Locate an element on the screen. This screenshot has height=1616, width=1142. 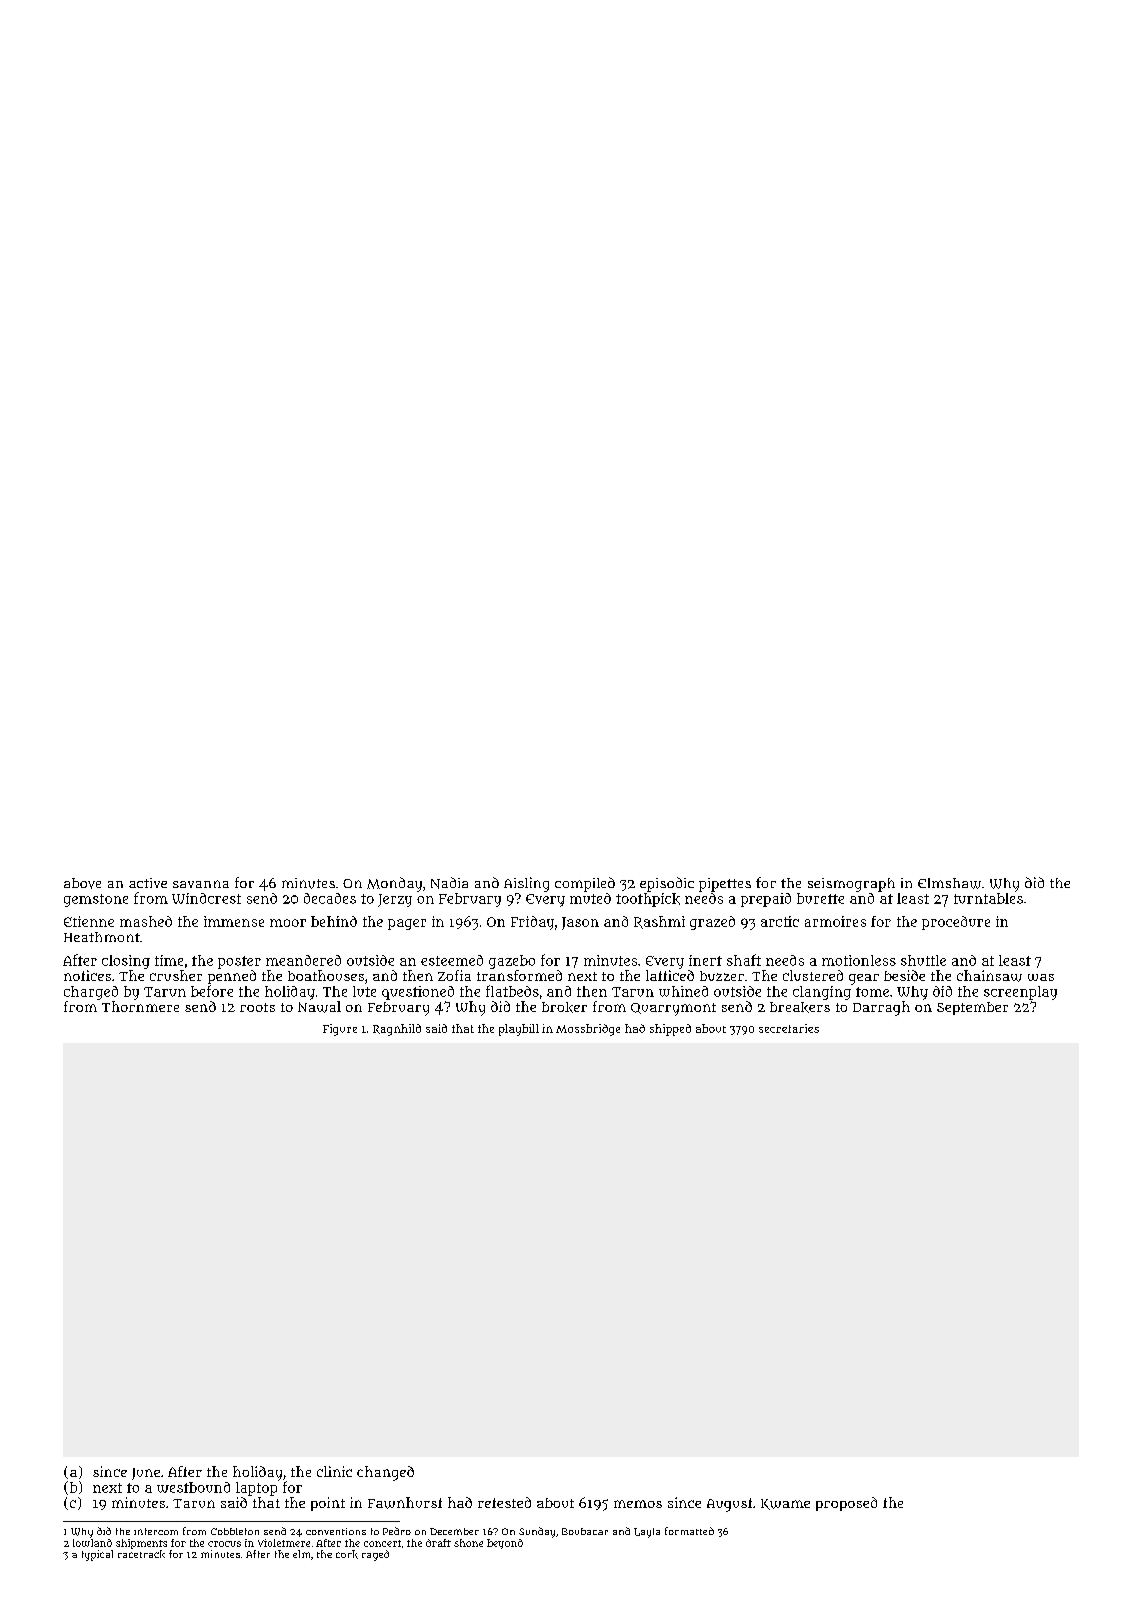
secretaries is located at coordinates (789, 1028).
